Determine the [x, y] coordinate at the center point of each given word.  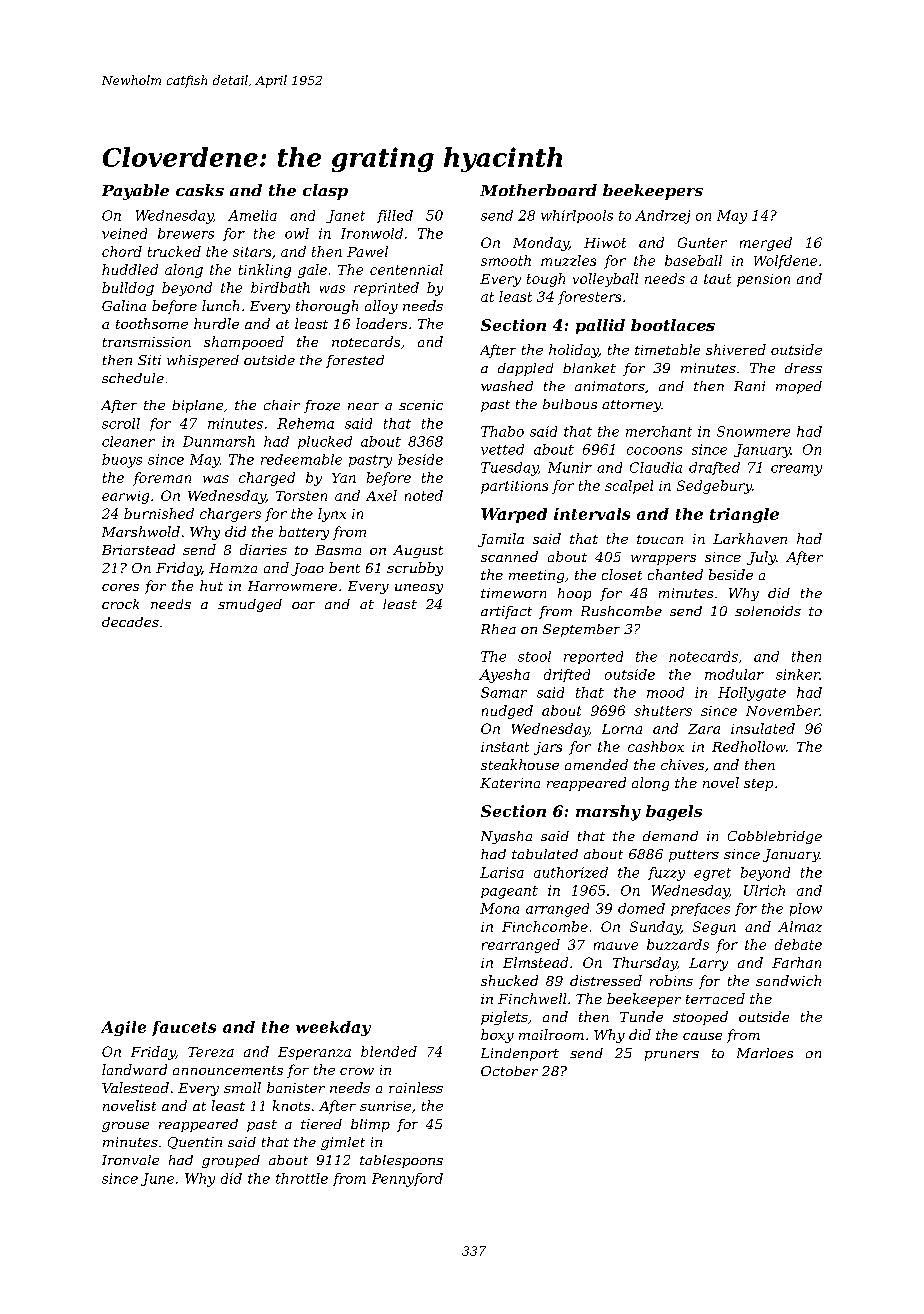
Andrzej [662, 217]
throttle [302, 1178]
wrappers [663, 560]
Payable [135, 192]
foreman [162, 479]
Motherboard [538, 190]
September [581, 630]
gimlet [343, 1143]
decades [130, 622]
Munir [570, 467]
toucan [660, 539]
